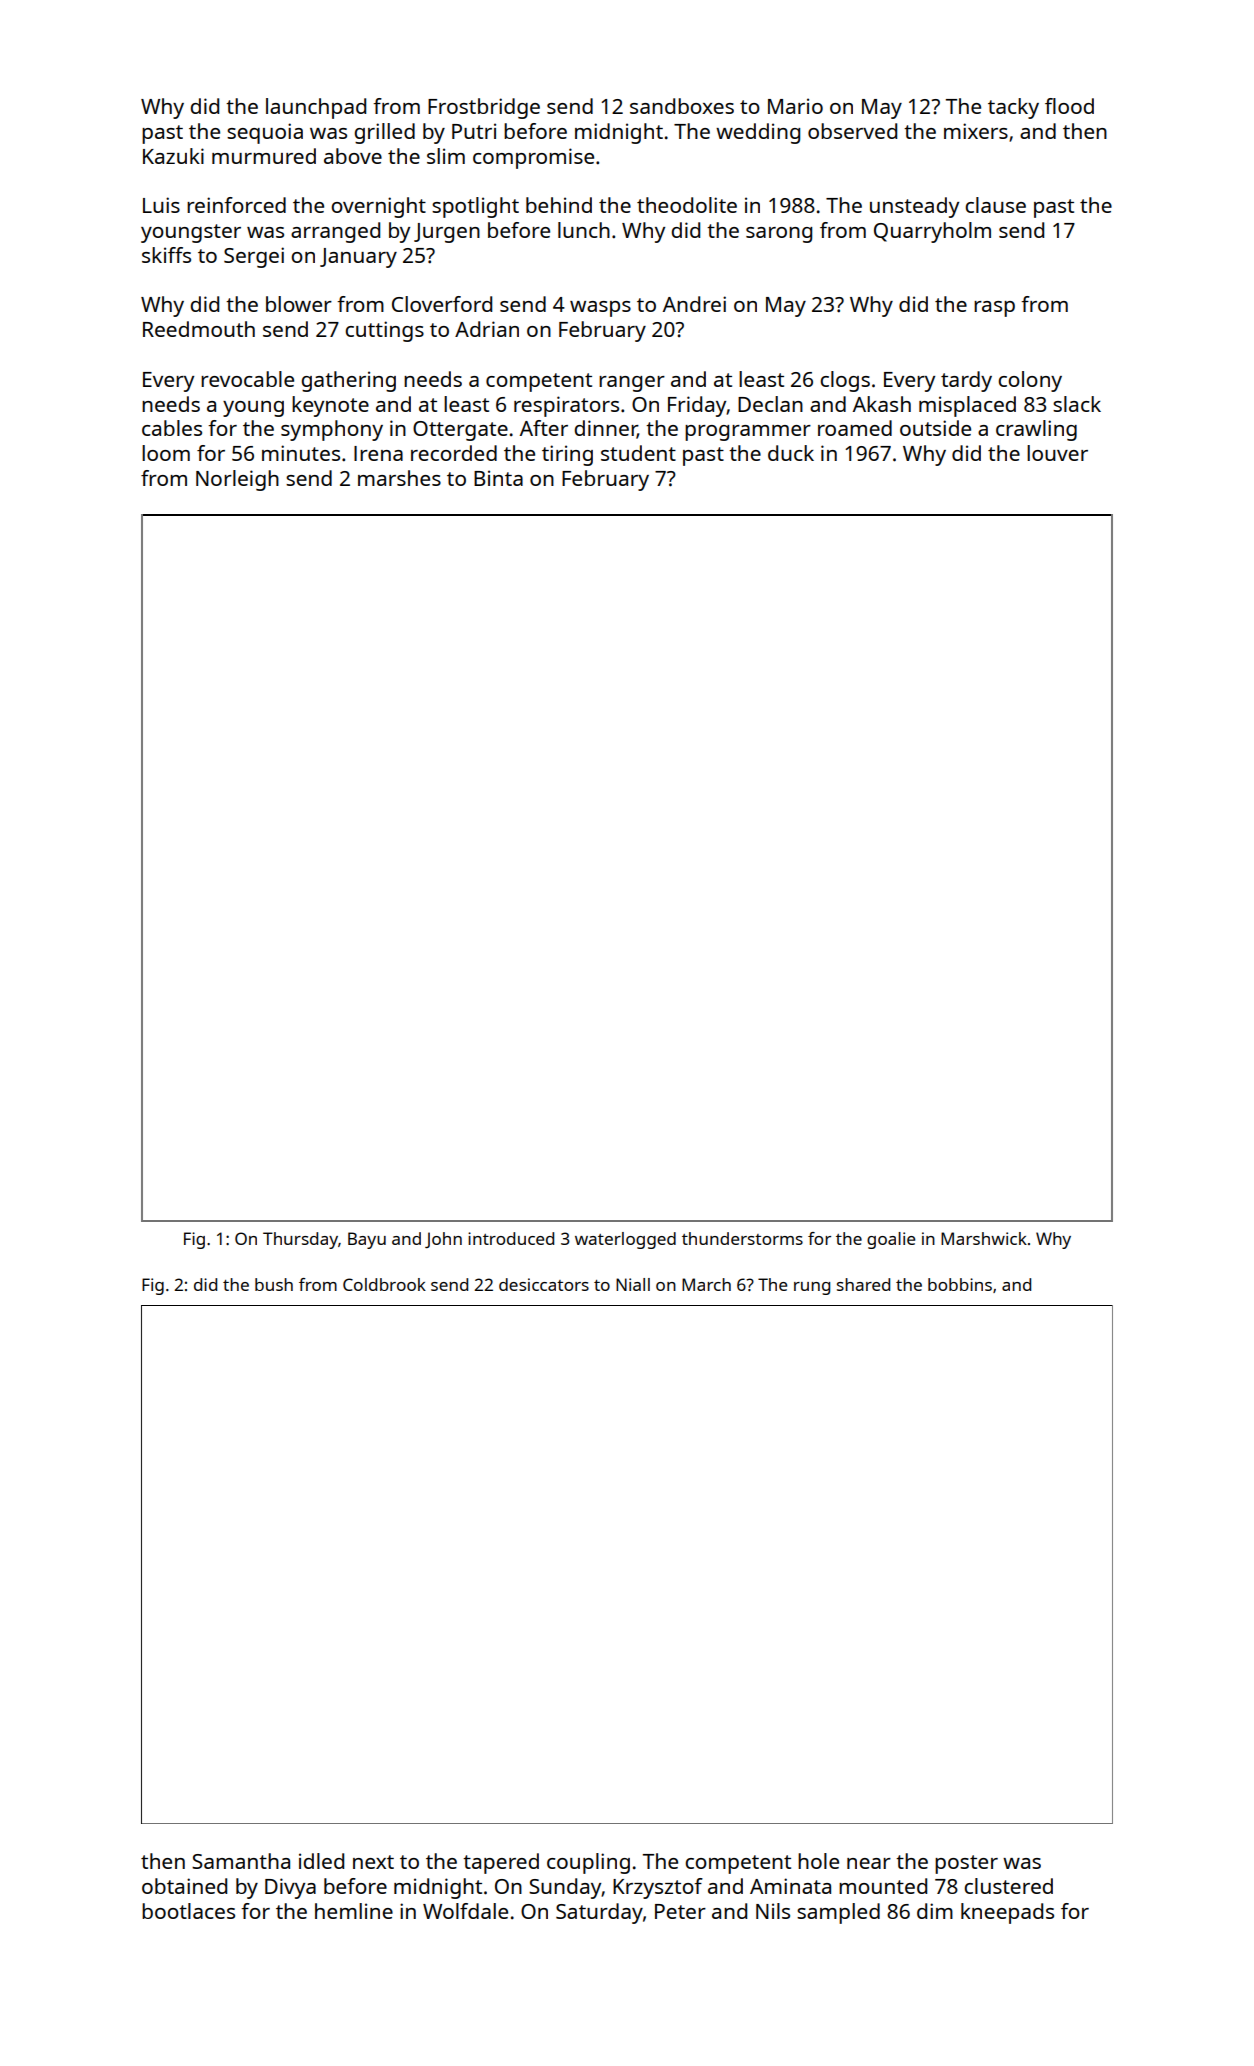 This image has width=1254, height=2066. What do you see at coordinates (742, 1238) in the image?
I see `thunderstorms` at bounding box center [742, 1238].
